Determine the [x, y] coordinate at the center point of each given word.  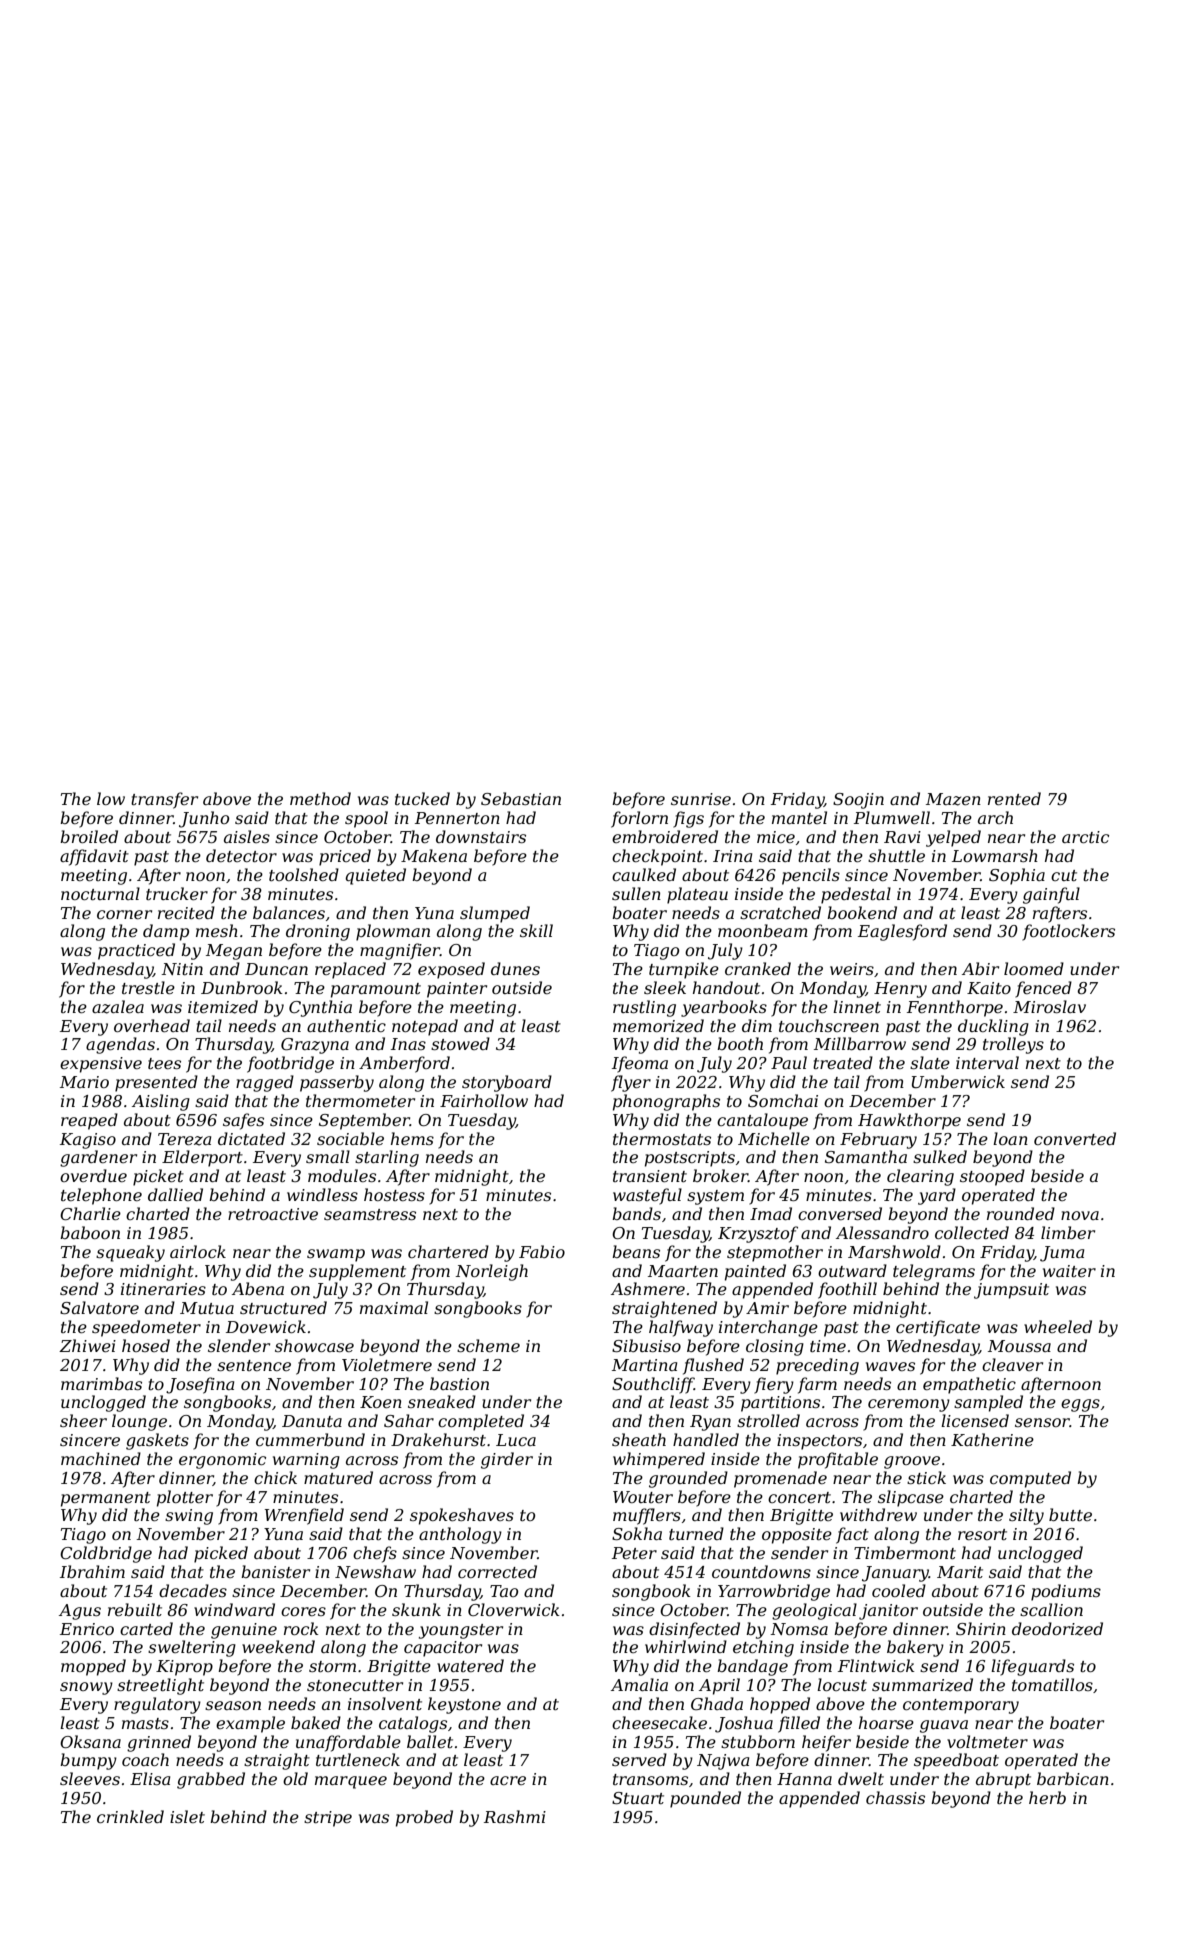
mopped [93, 1667]
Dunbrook [242, 987]
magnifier [400, 951]
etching [763, 1648]
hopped [780, 1705]
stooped [992, 1177]
